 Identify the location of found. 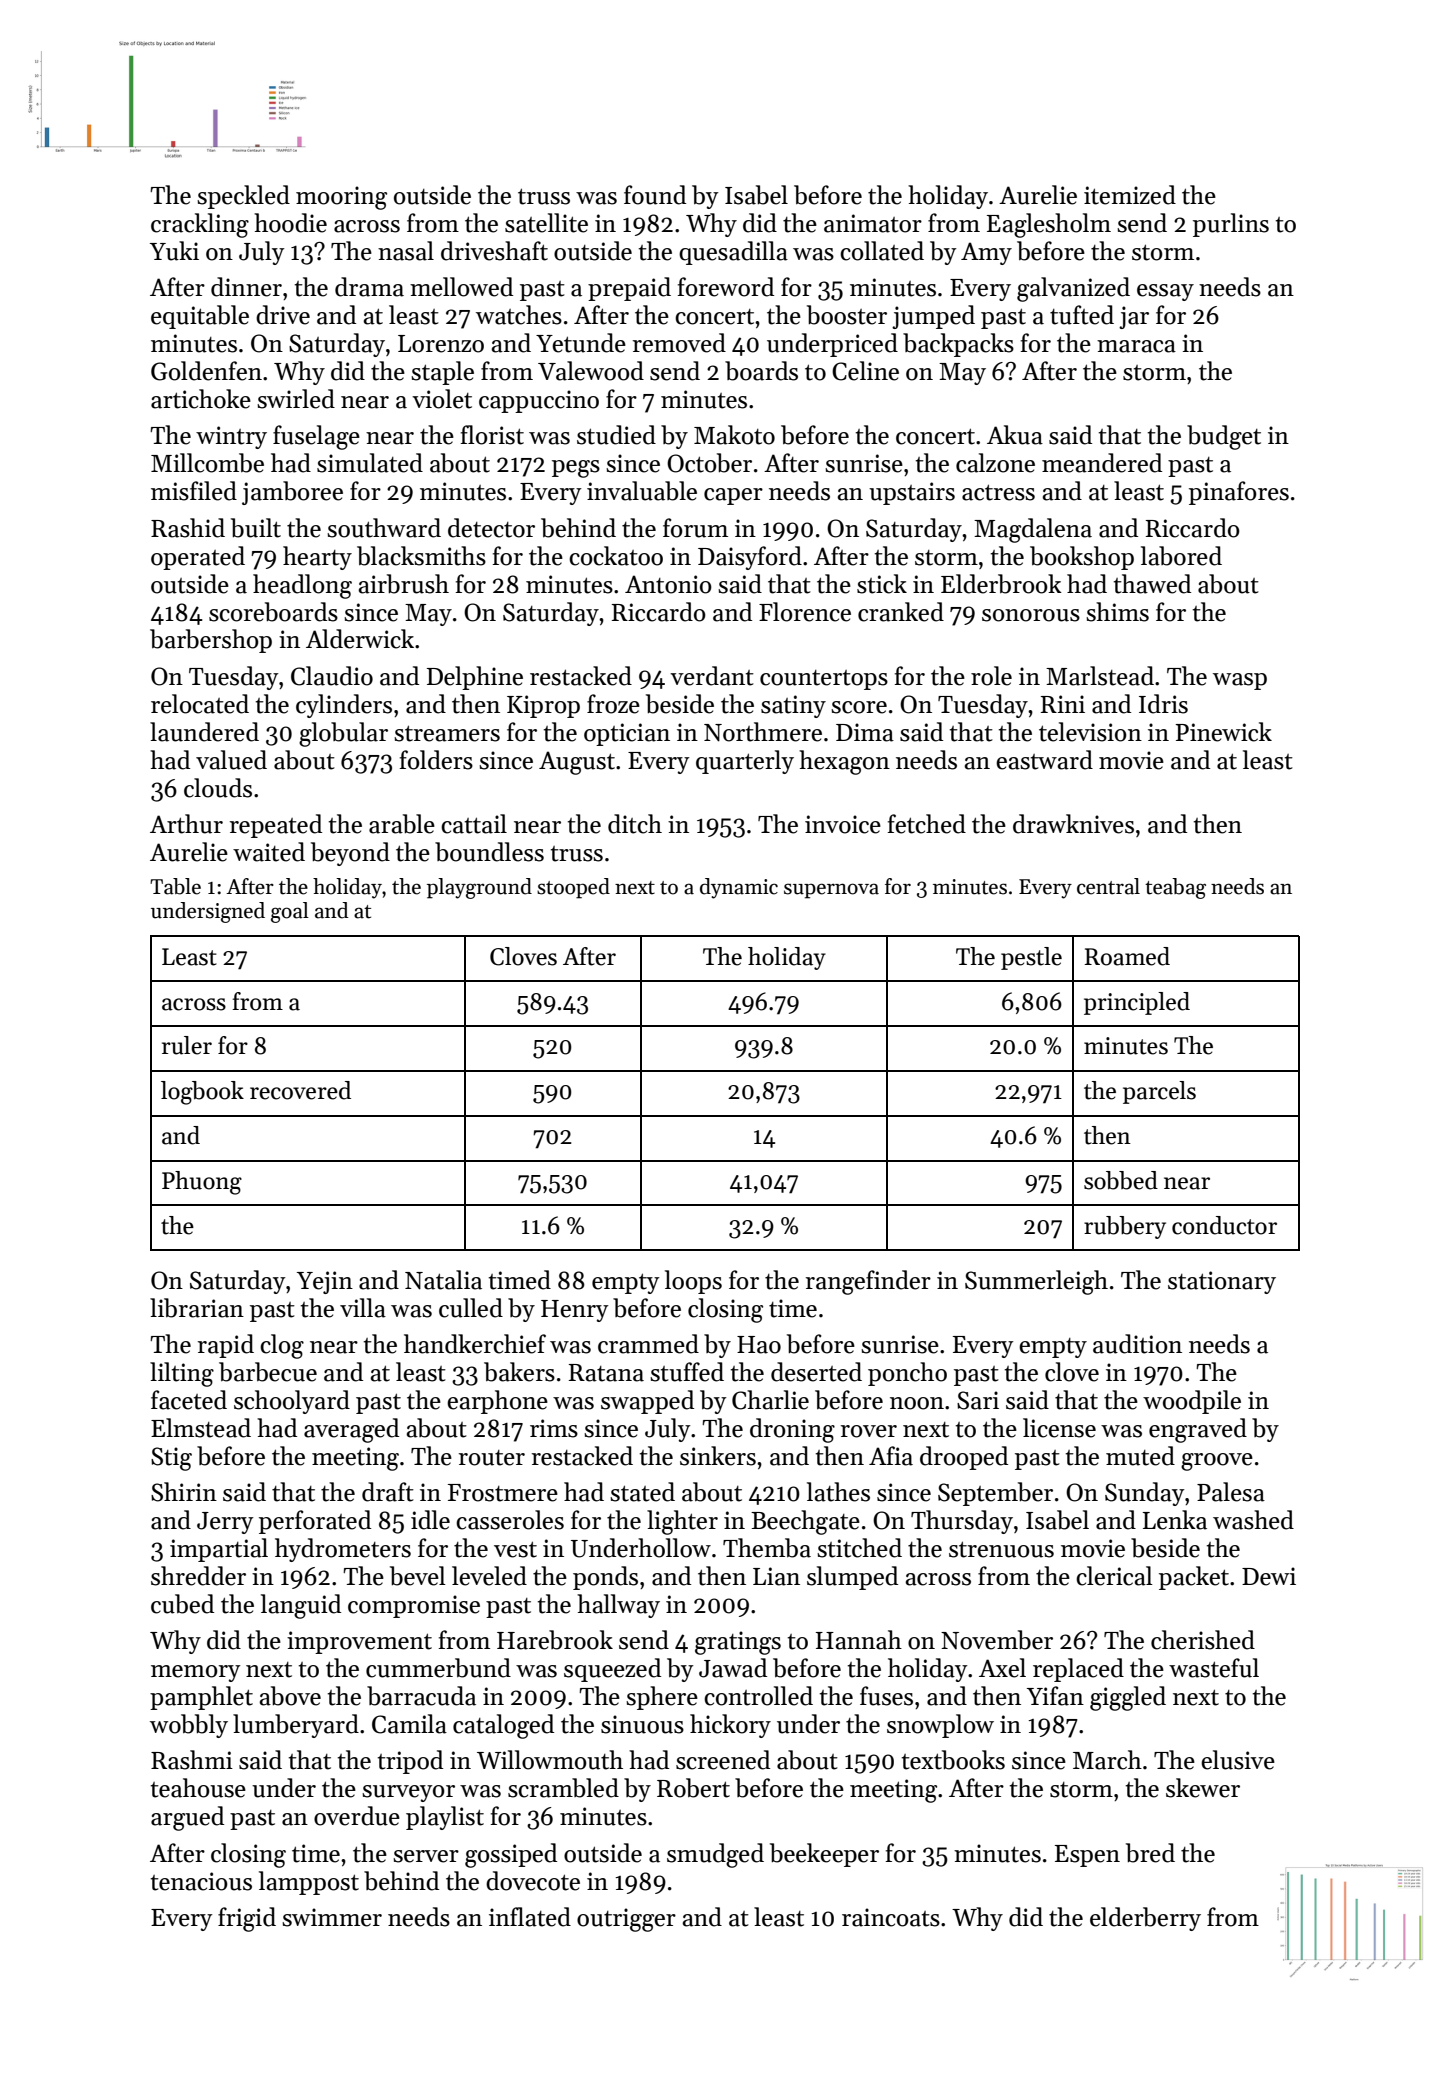
(655, 195).
